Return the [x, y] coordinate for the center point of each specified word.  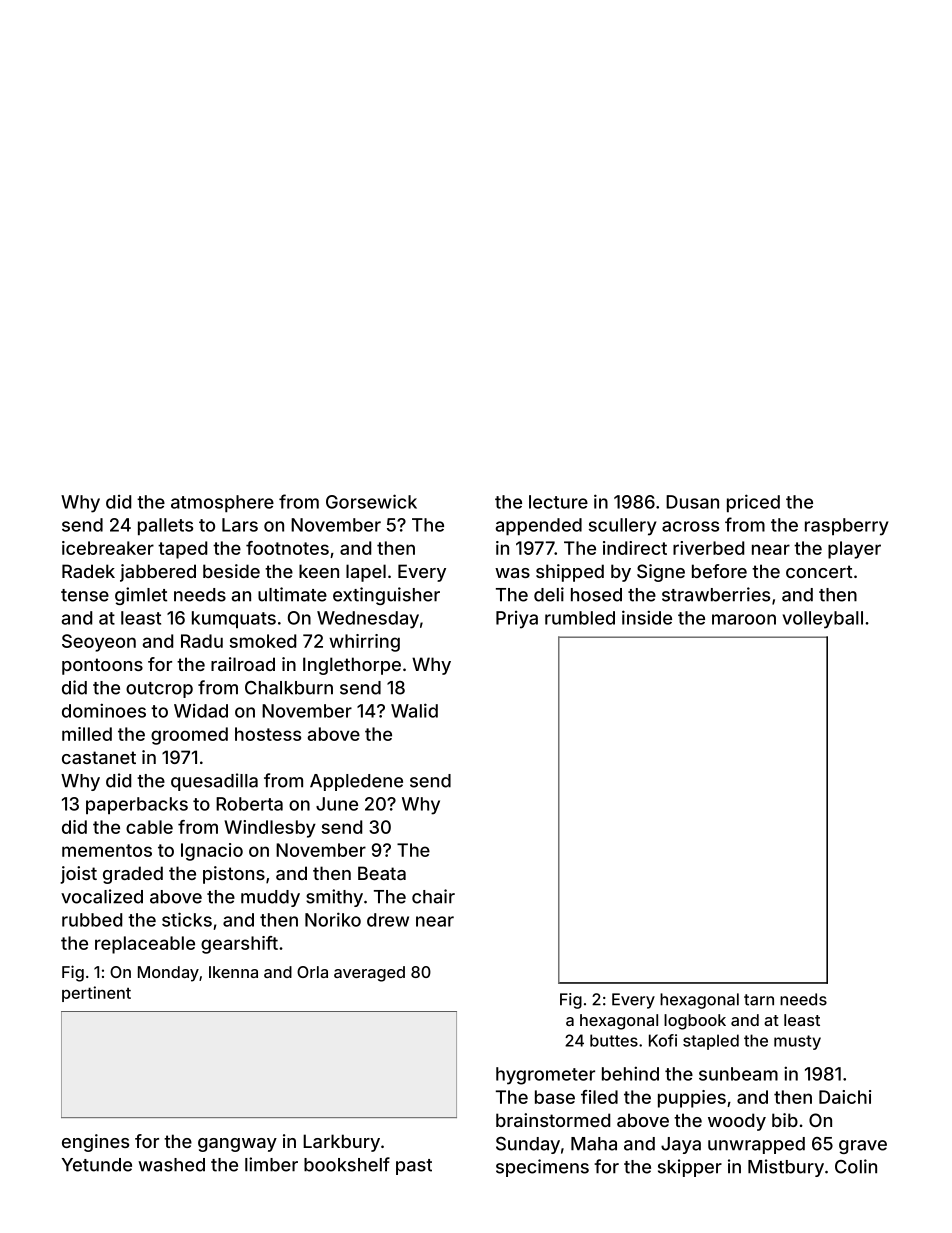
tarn [759, 1000]
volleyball [823, 620]
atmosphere [222, 503]
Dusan [692, 502]
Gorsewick [371, 501]
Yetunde [97, 1165]
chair [433, 896]
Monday [168, 974]
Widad [201, 711]
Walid [414, 710]
